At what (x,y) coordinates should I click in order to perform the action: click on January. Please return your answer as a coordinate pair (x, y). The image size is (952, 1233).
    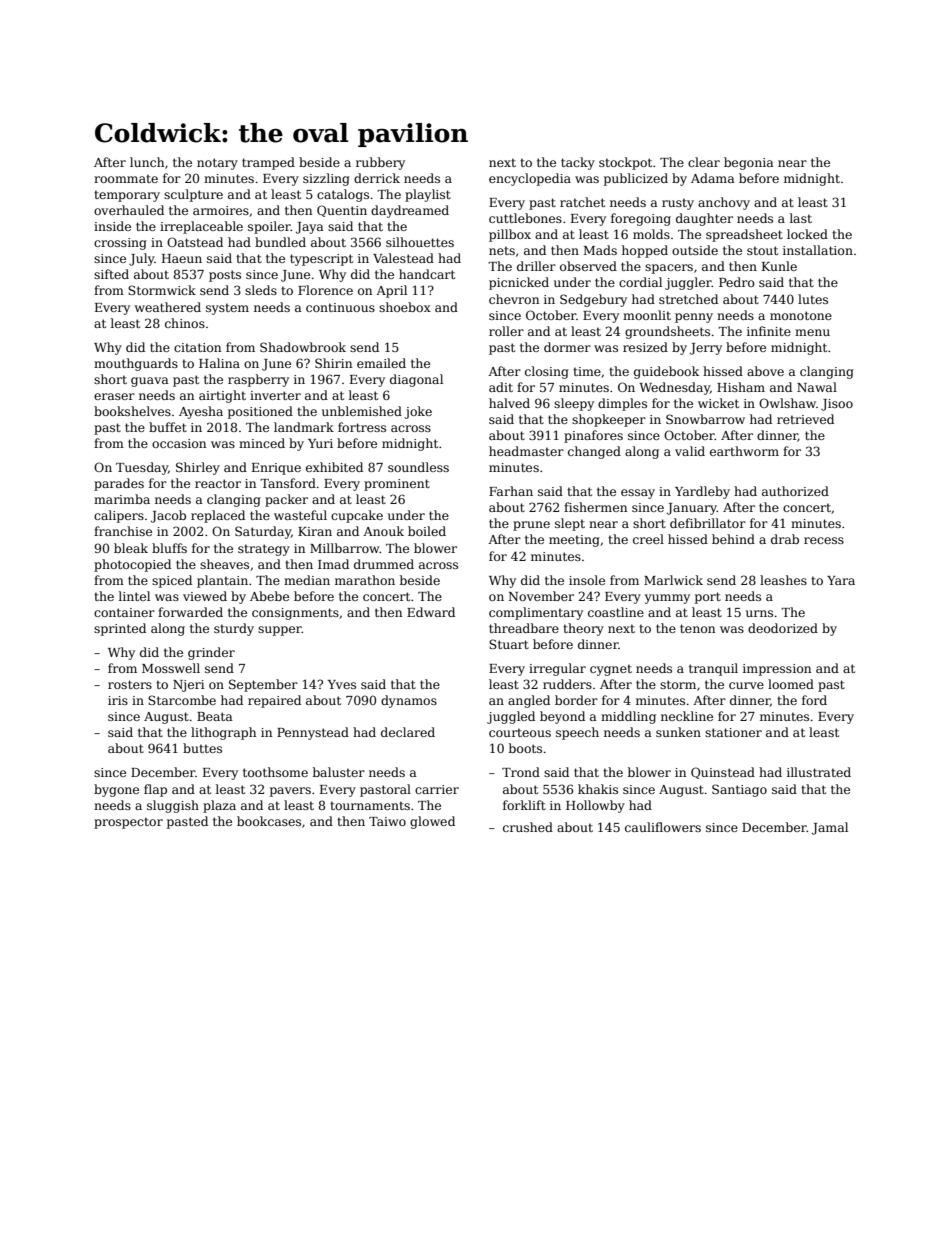
    Looking at the image, I should click on (692, 509).
